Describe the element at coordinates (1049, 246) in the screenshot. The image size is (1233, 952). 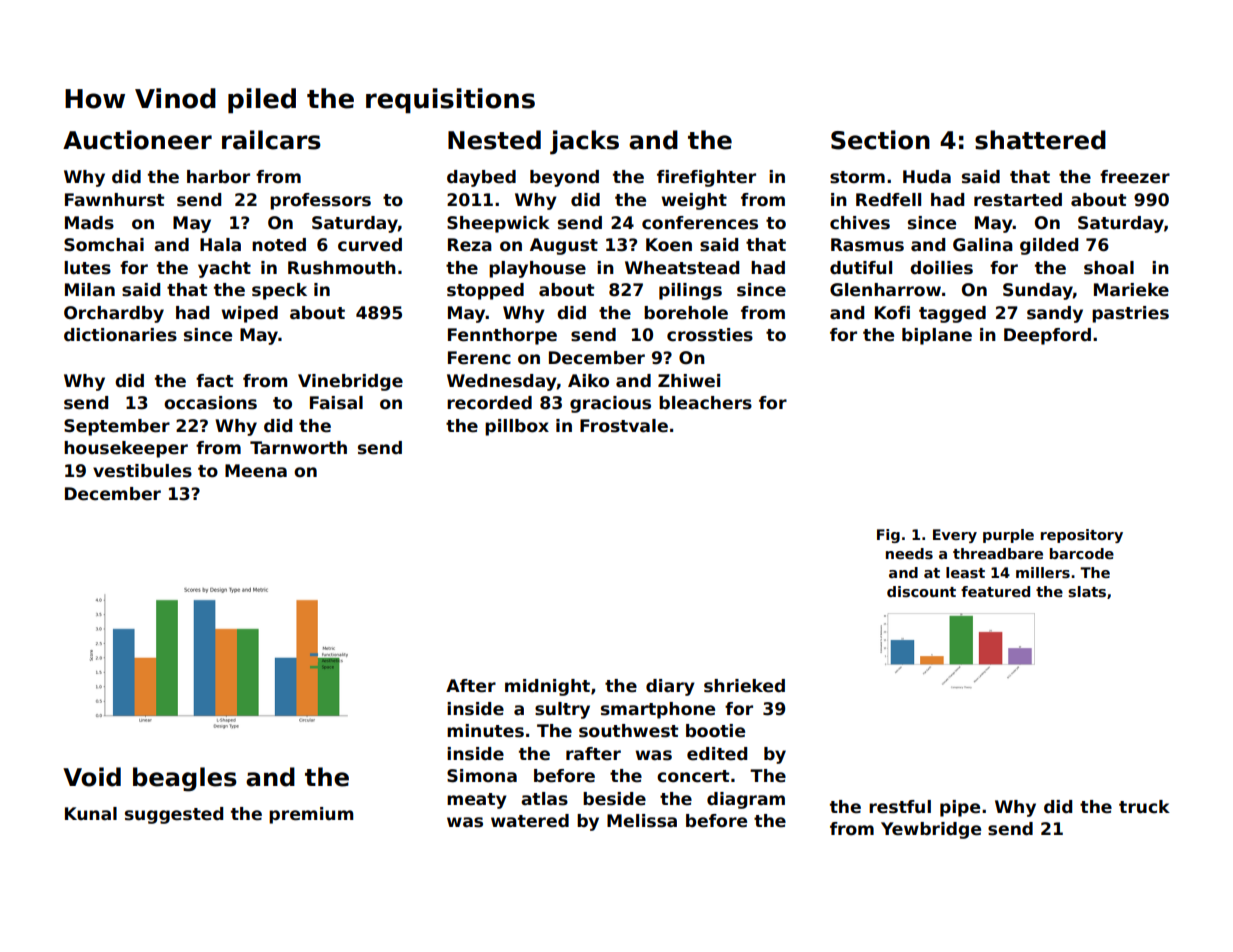
I see `gilded` at that location.
